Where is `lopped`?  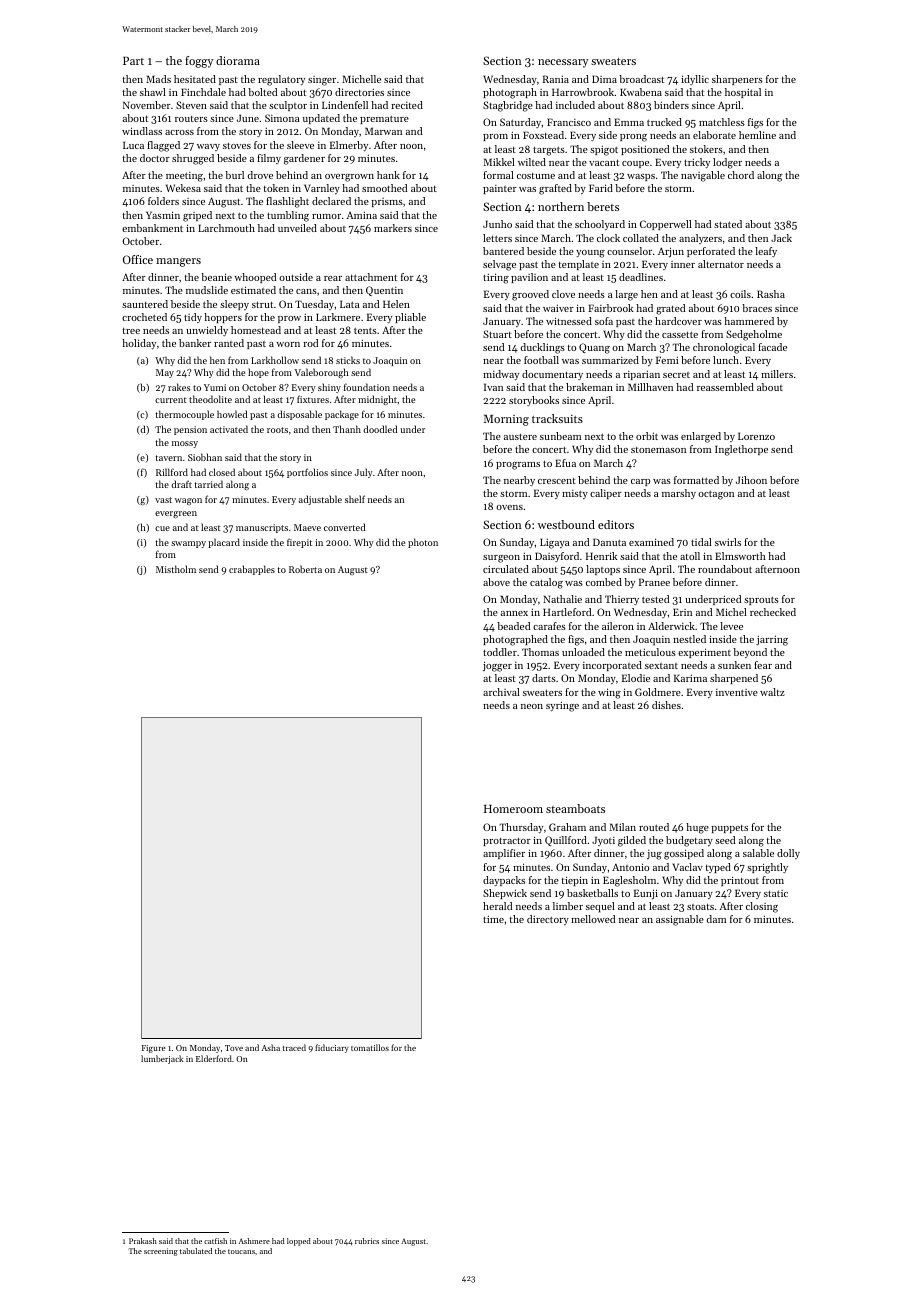 lopped is located at coordinates (299, 1242).
